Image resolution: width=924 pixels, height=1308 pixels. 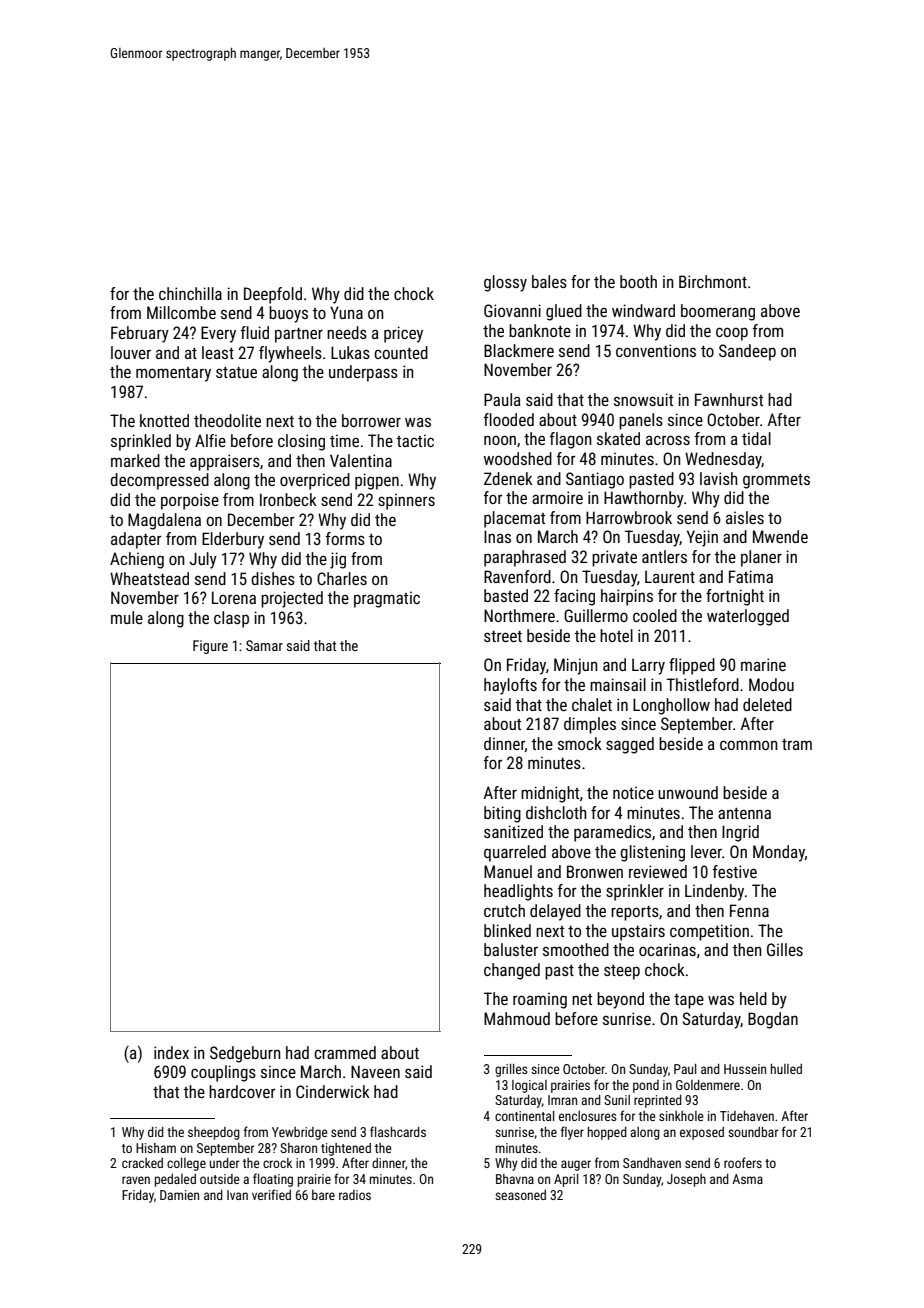 What do you see at coordinates (190, 293) in the screenshot?
I see `chinchilla` at bounding box center [190, 293].
